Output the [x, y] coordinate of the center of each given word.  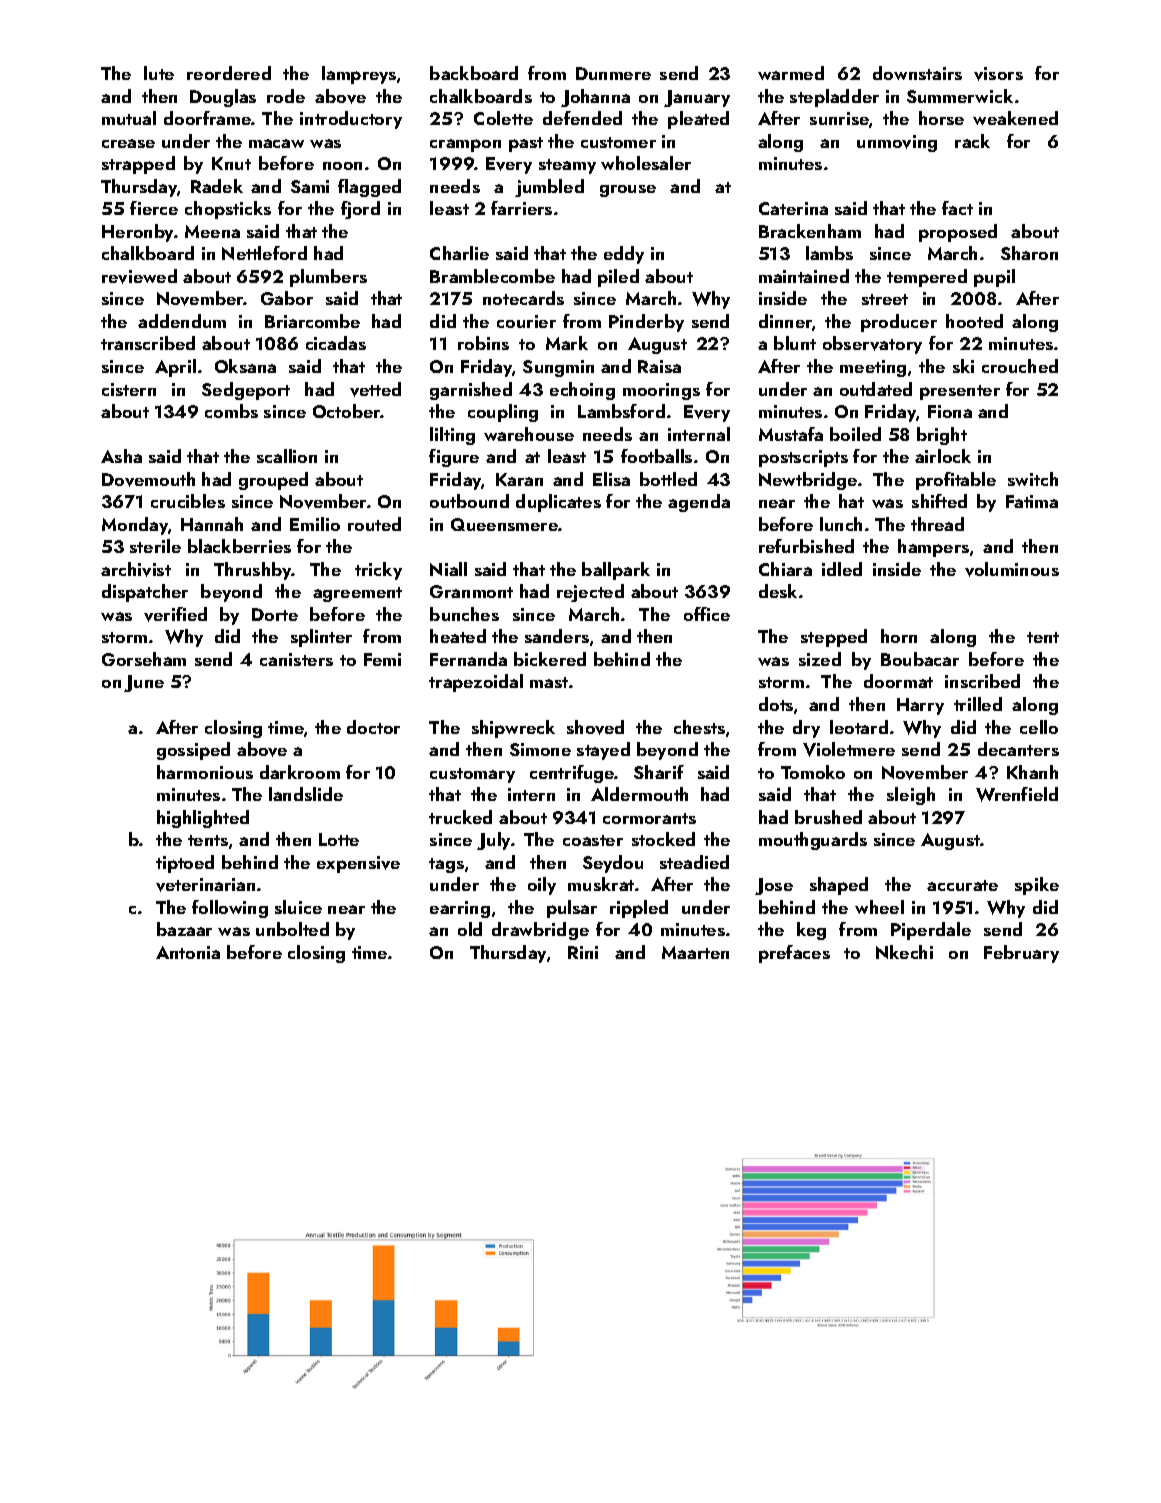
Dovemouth [148, 479]
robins [483, 343]
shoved [595, 727]
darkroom [300, 772]
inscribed [982, 681]
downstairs [917, 73]
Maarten [695, 952]
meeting [873, 368]
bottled [668, 479]
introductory [351, 120]
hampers [933, 548]
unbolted [292, 929]
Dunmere [613, 73]
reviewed [139, 276]
